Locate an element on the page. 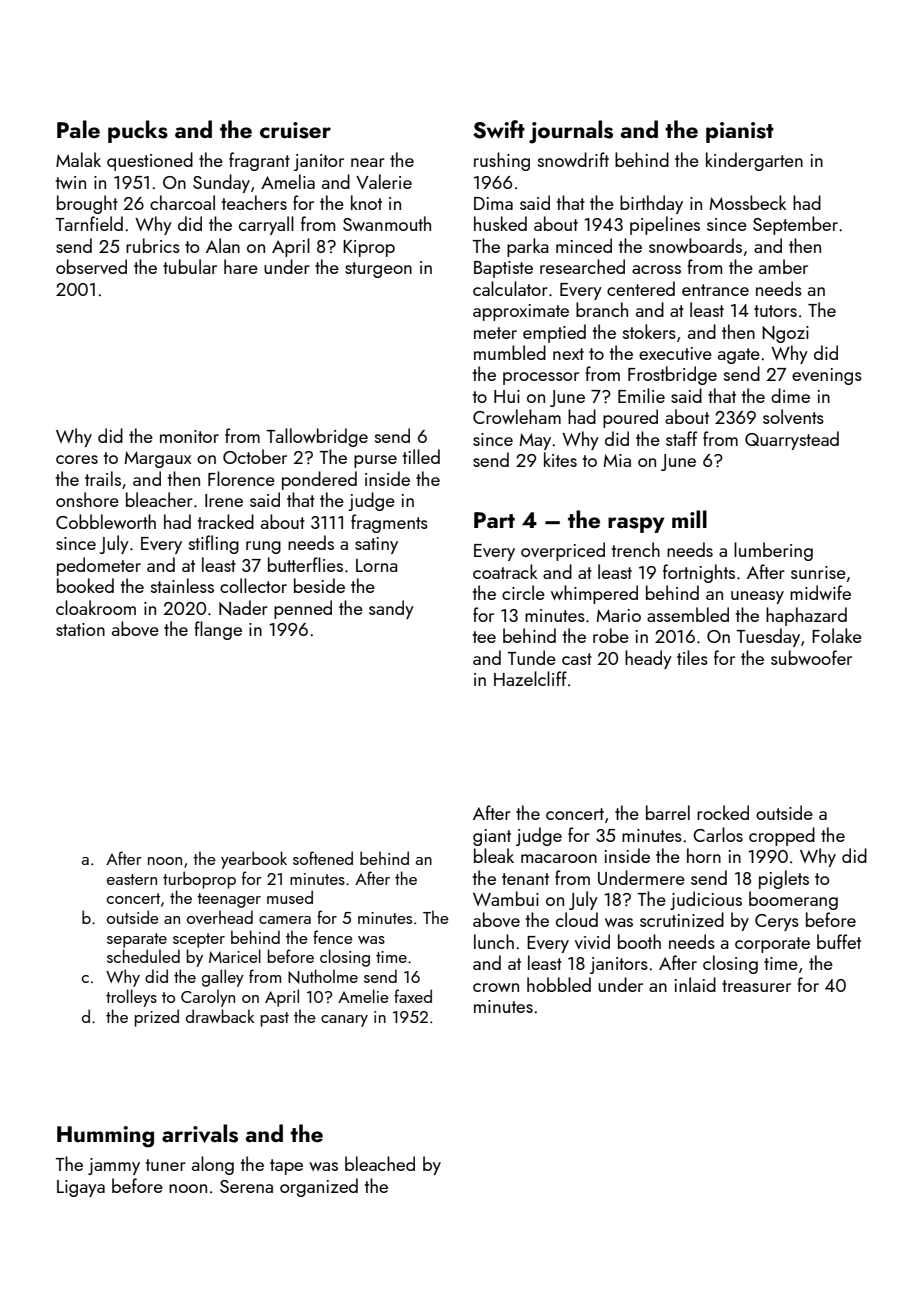 Image resolution: width=924 pixels, height=1308 pixels. pianist is located at coordinates (740, 132).
